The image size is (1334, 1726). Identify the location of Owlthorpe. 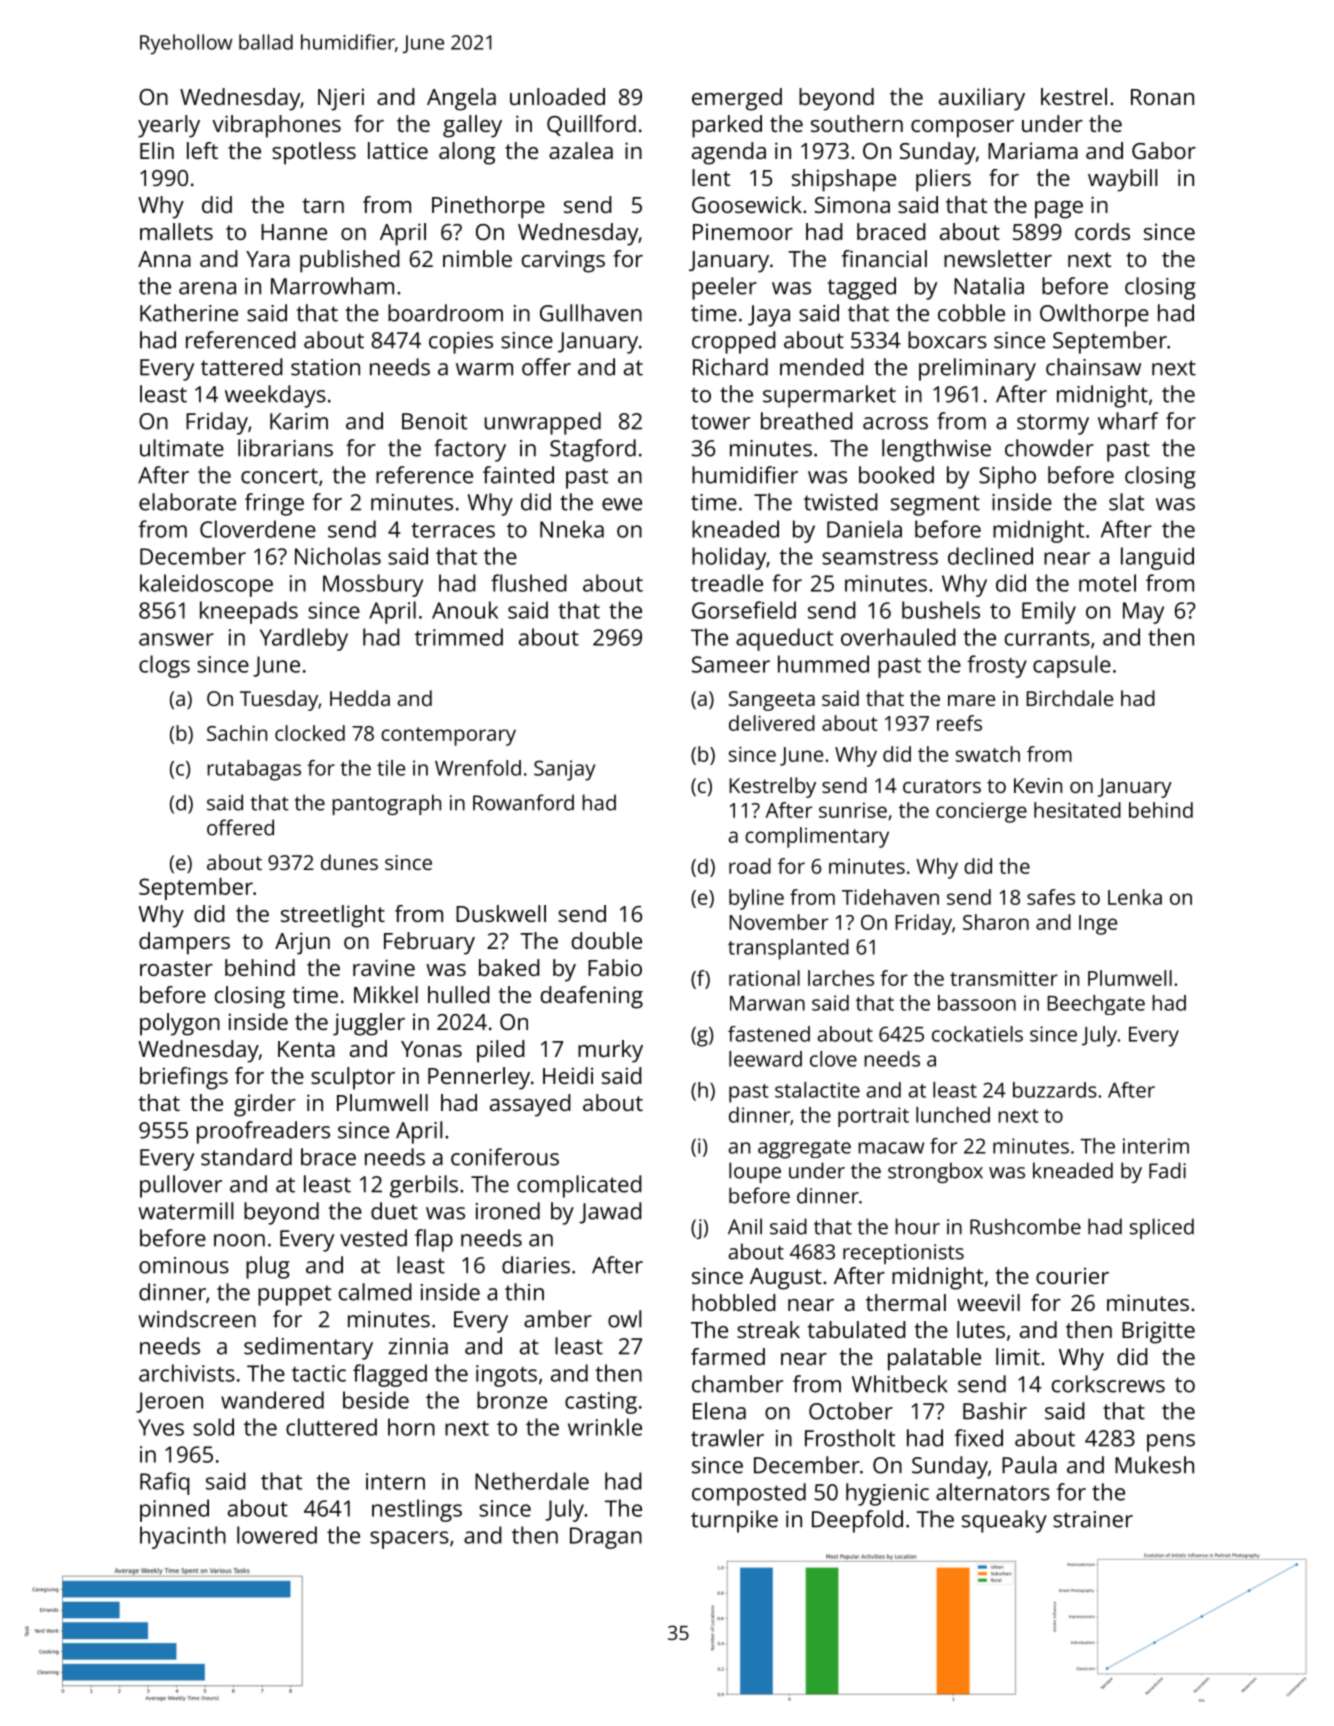
(1094, 315).
